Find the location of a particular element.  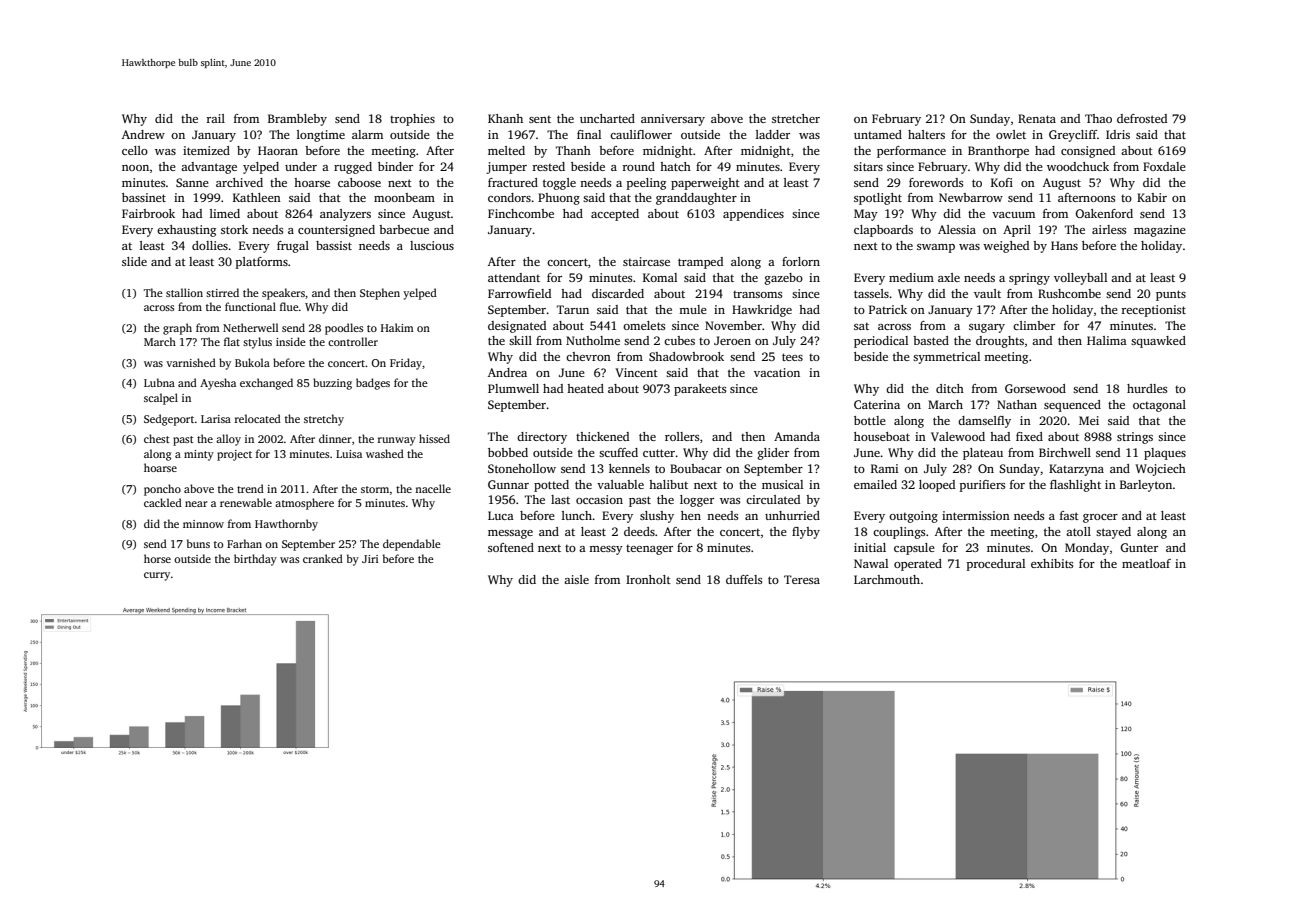

luscious is located at coordinates (432, 245).
